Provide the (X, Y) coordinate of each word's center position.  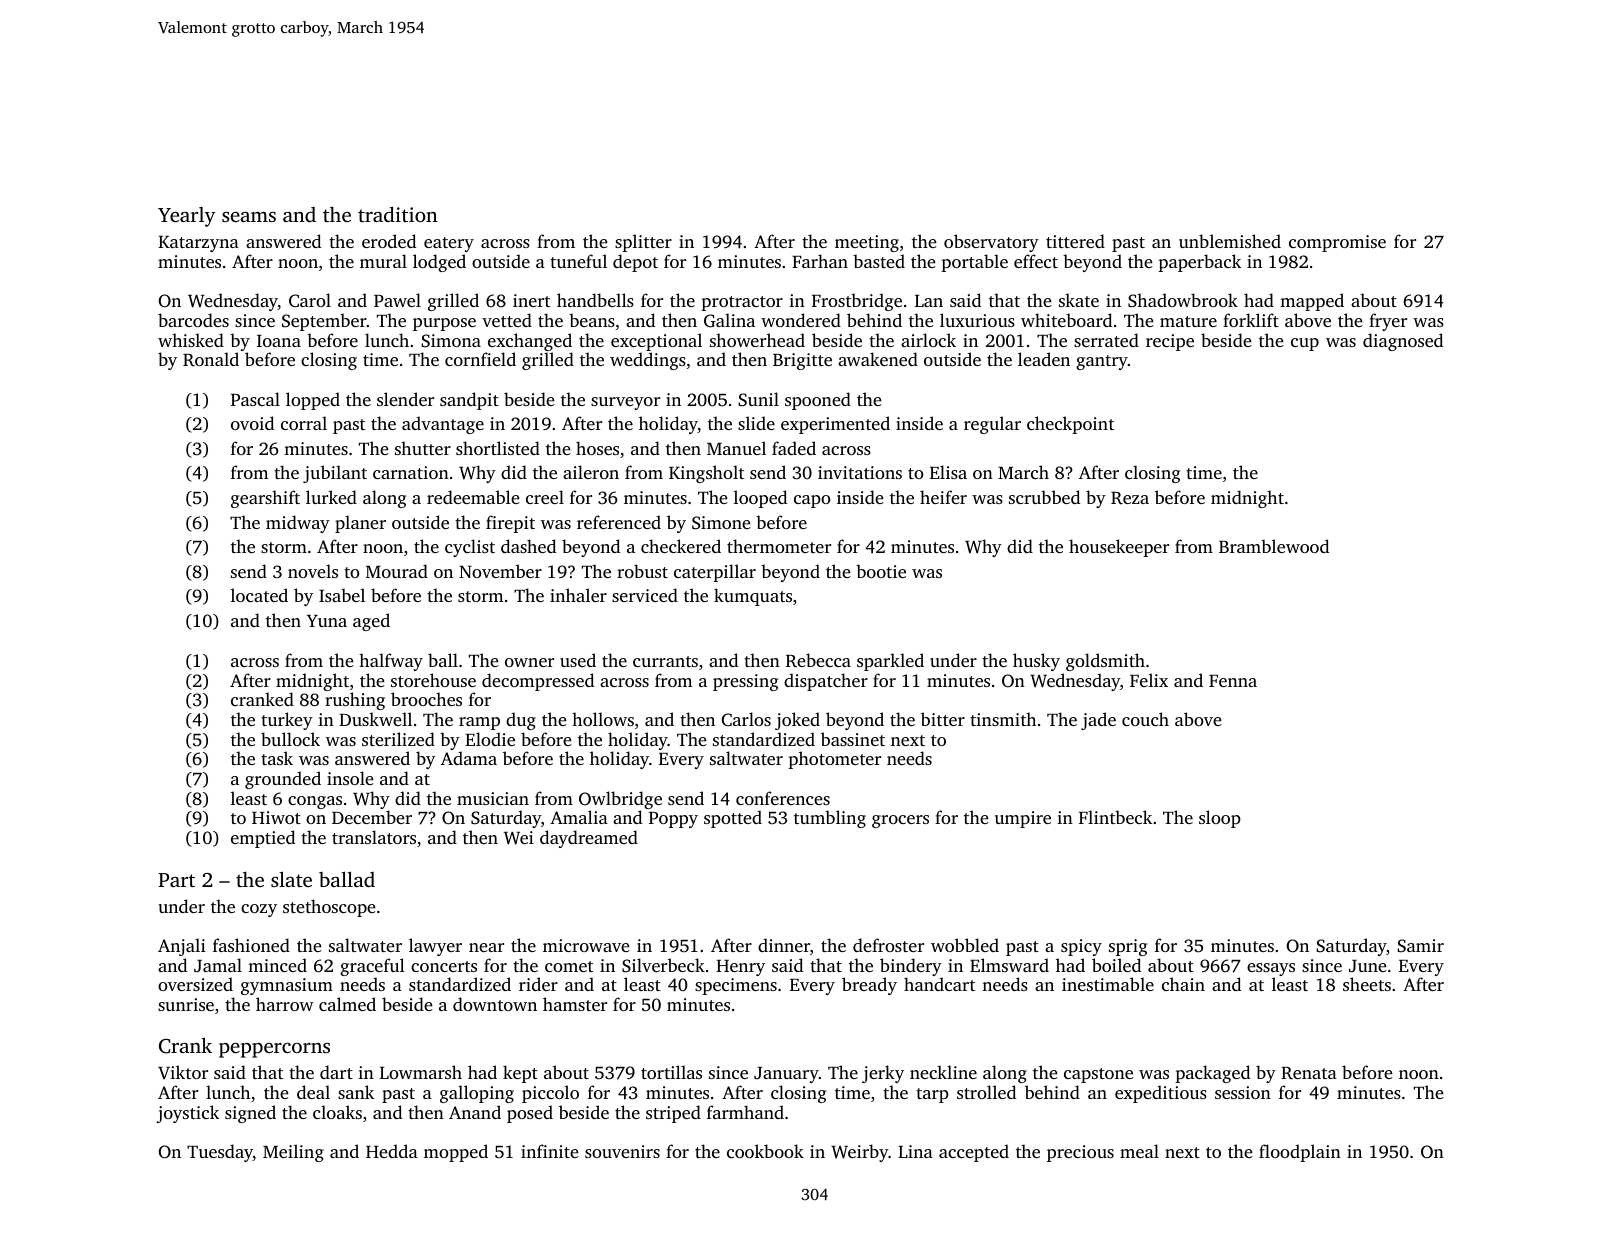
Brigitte (802, 361)
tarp (932, 1095)
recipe (1170, 342)
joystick (187, 1114)
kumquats (753, 597)
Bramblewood (1274, 546)
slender (405, 399)
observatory (991, 243)
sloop (1220, 819)
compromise (1337, 243)
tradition (398, 214)
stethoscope (329, 908)
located (259, 595)
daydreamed (589, 839)
